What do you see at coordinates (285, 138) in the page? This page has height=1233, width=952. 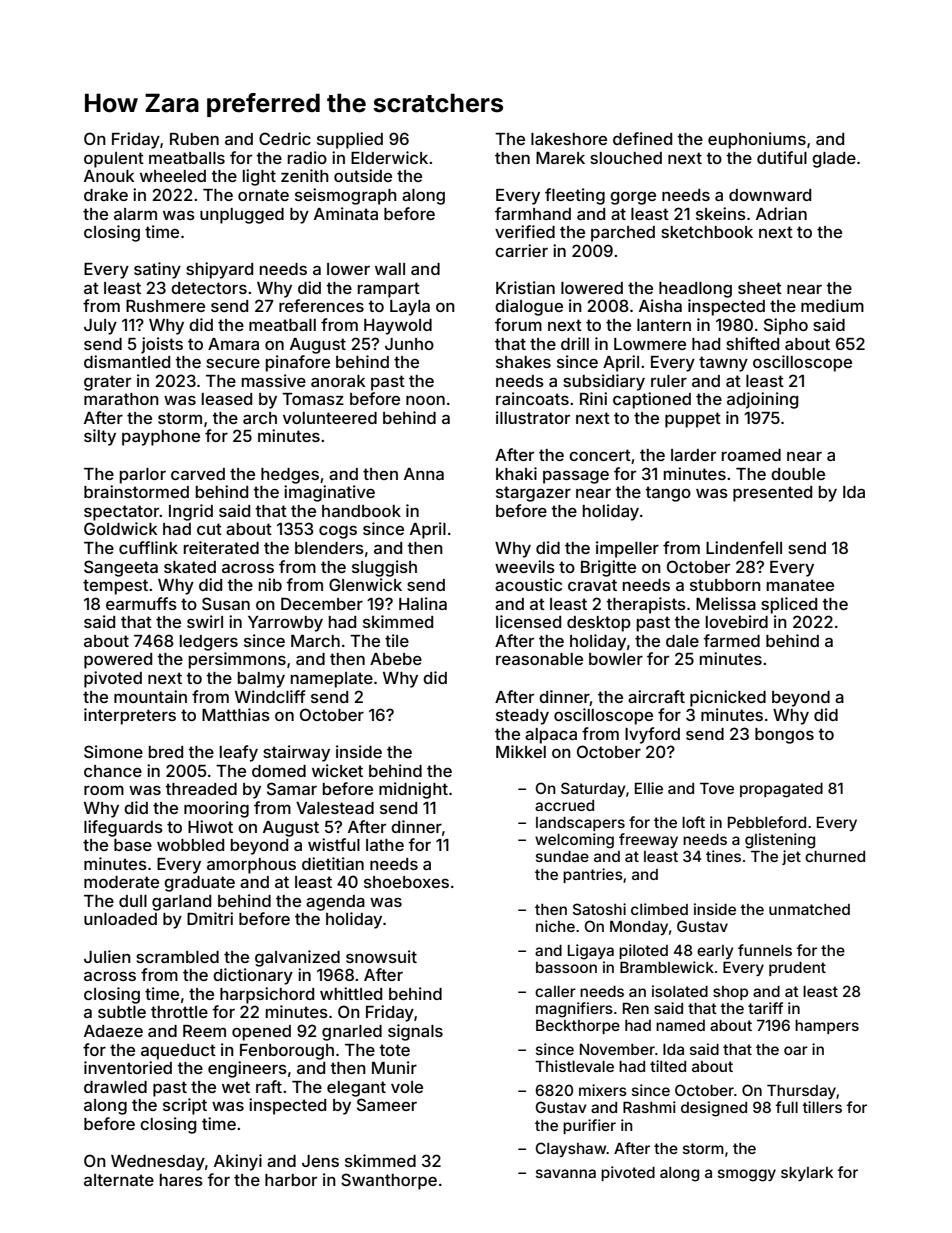 I see `Cedric` at bounding box center [285, 138].
